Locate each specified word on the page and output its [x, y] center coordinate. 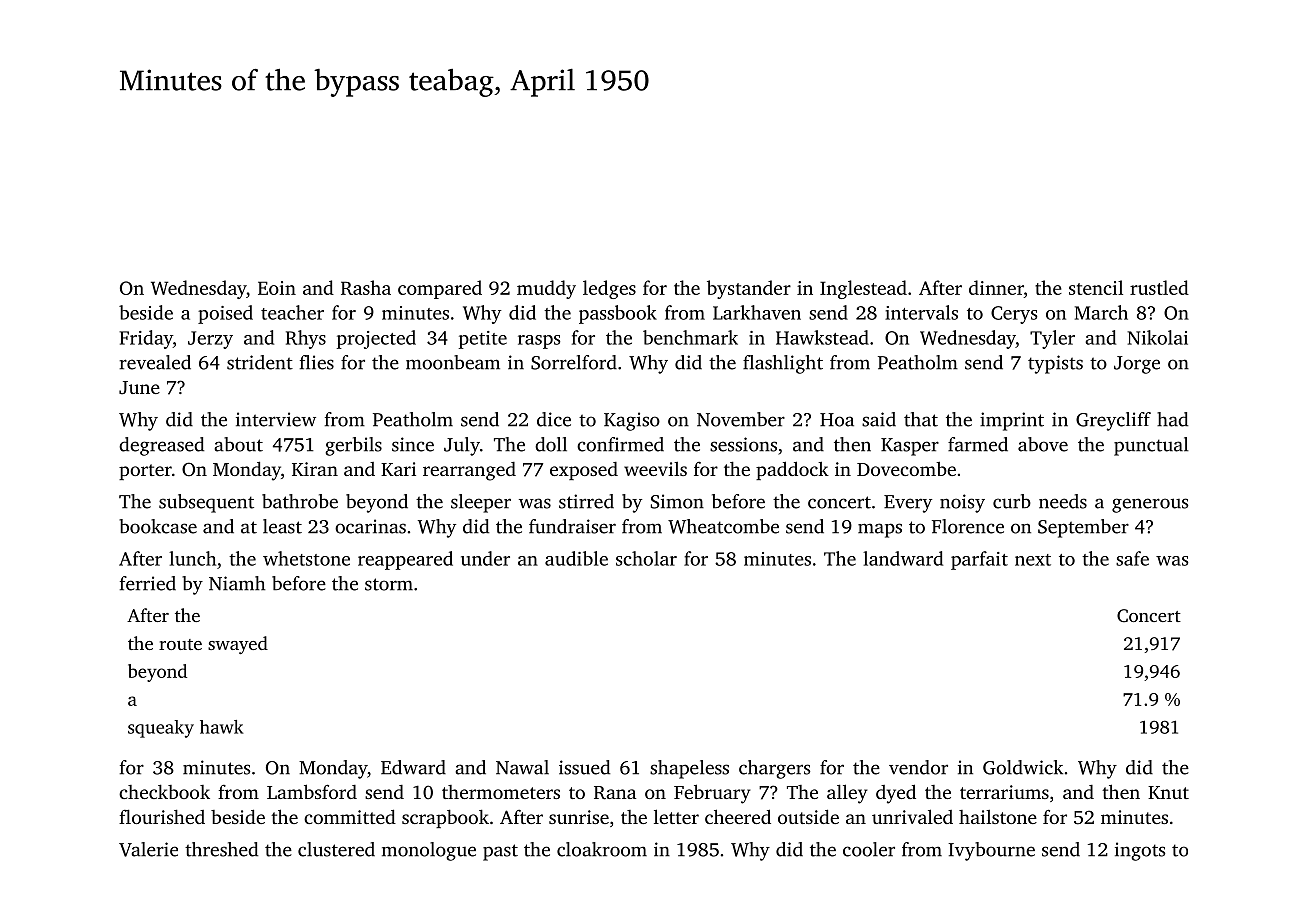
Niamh [237, 583]
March [1101, 312]
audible [576, 558]
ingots [1140, 851]
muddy [546, 289]
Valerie [148, 849]
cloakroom [602, 849]
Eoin [277, 288]
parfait [979, 560]
